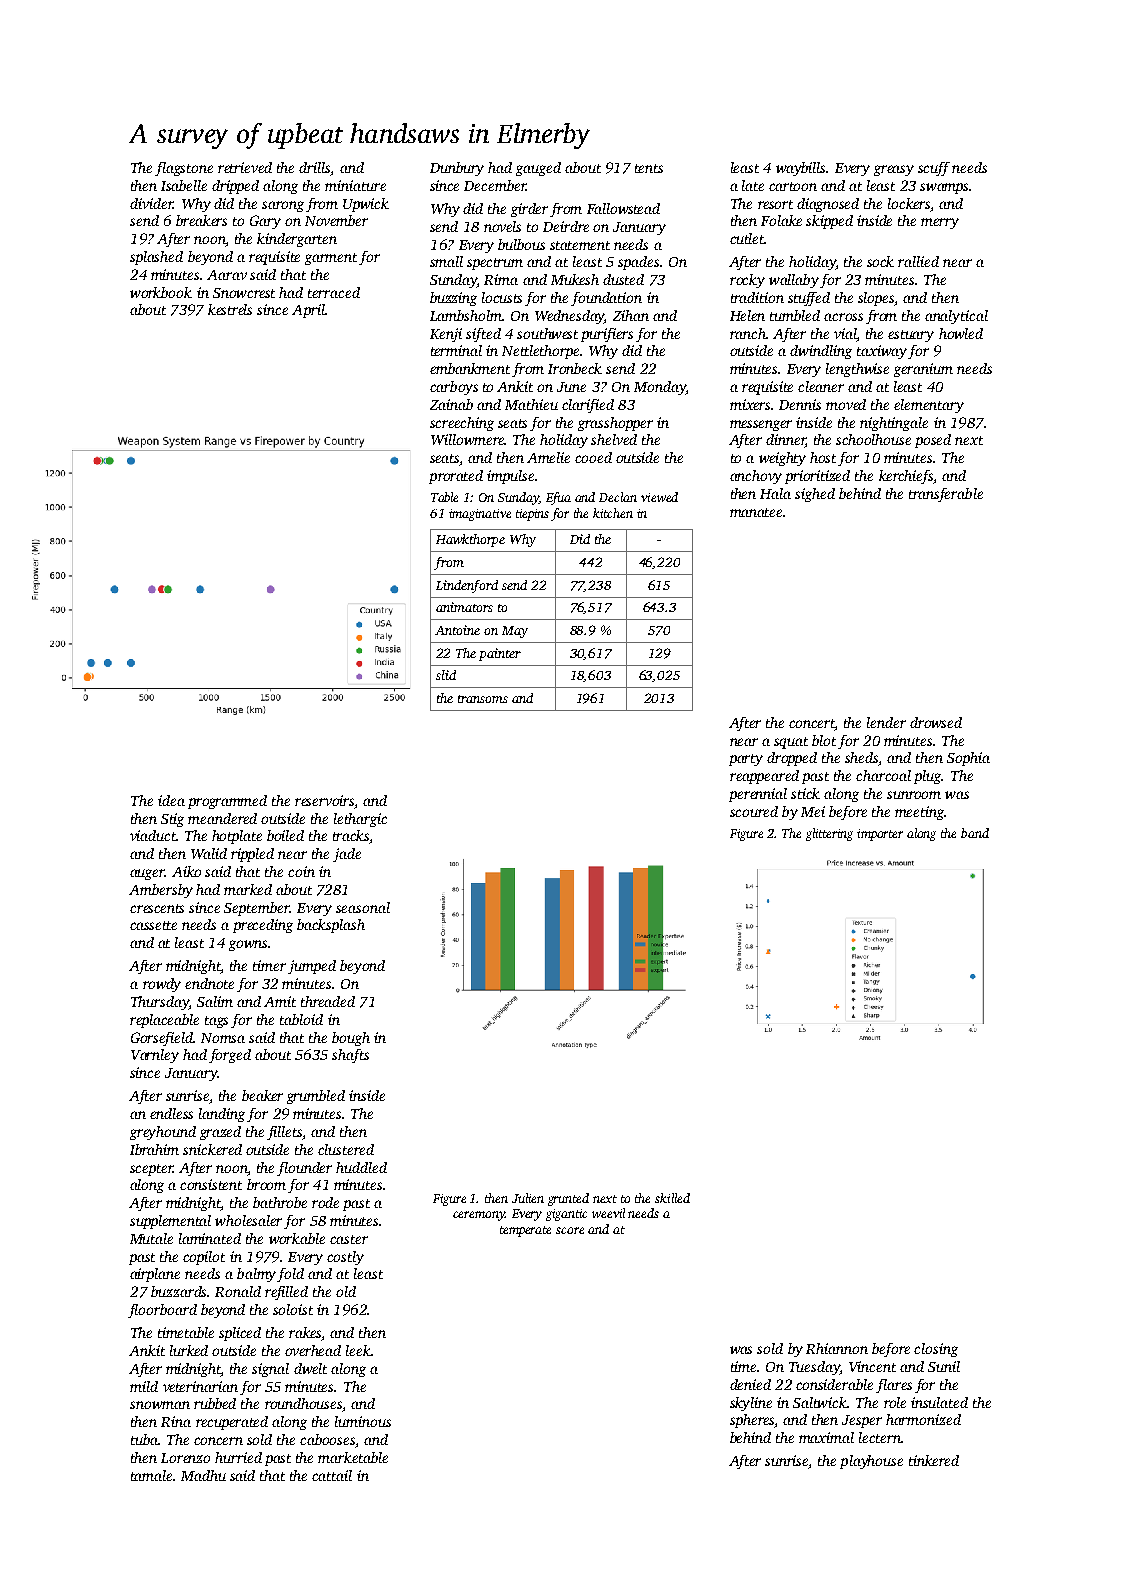 The image size is (1123, 1588). Describe the element at coordinates (358, 1350) in the screenshot. I see `leek` at that location.
